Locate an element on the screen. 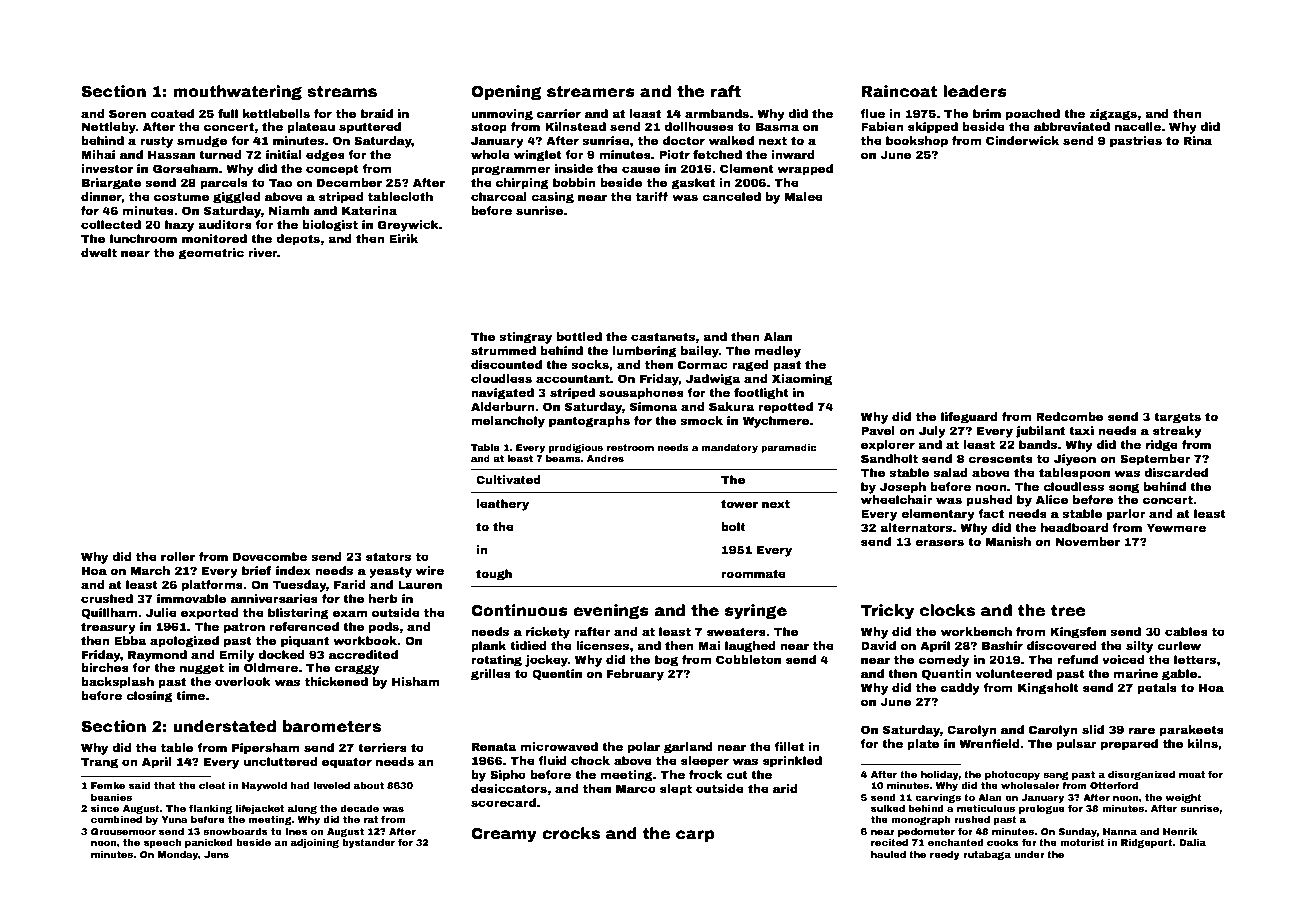  streaky is located at coordinates (1177, 432).
